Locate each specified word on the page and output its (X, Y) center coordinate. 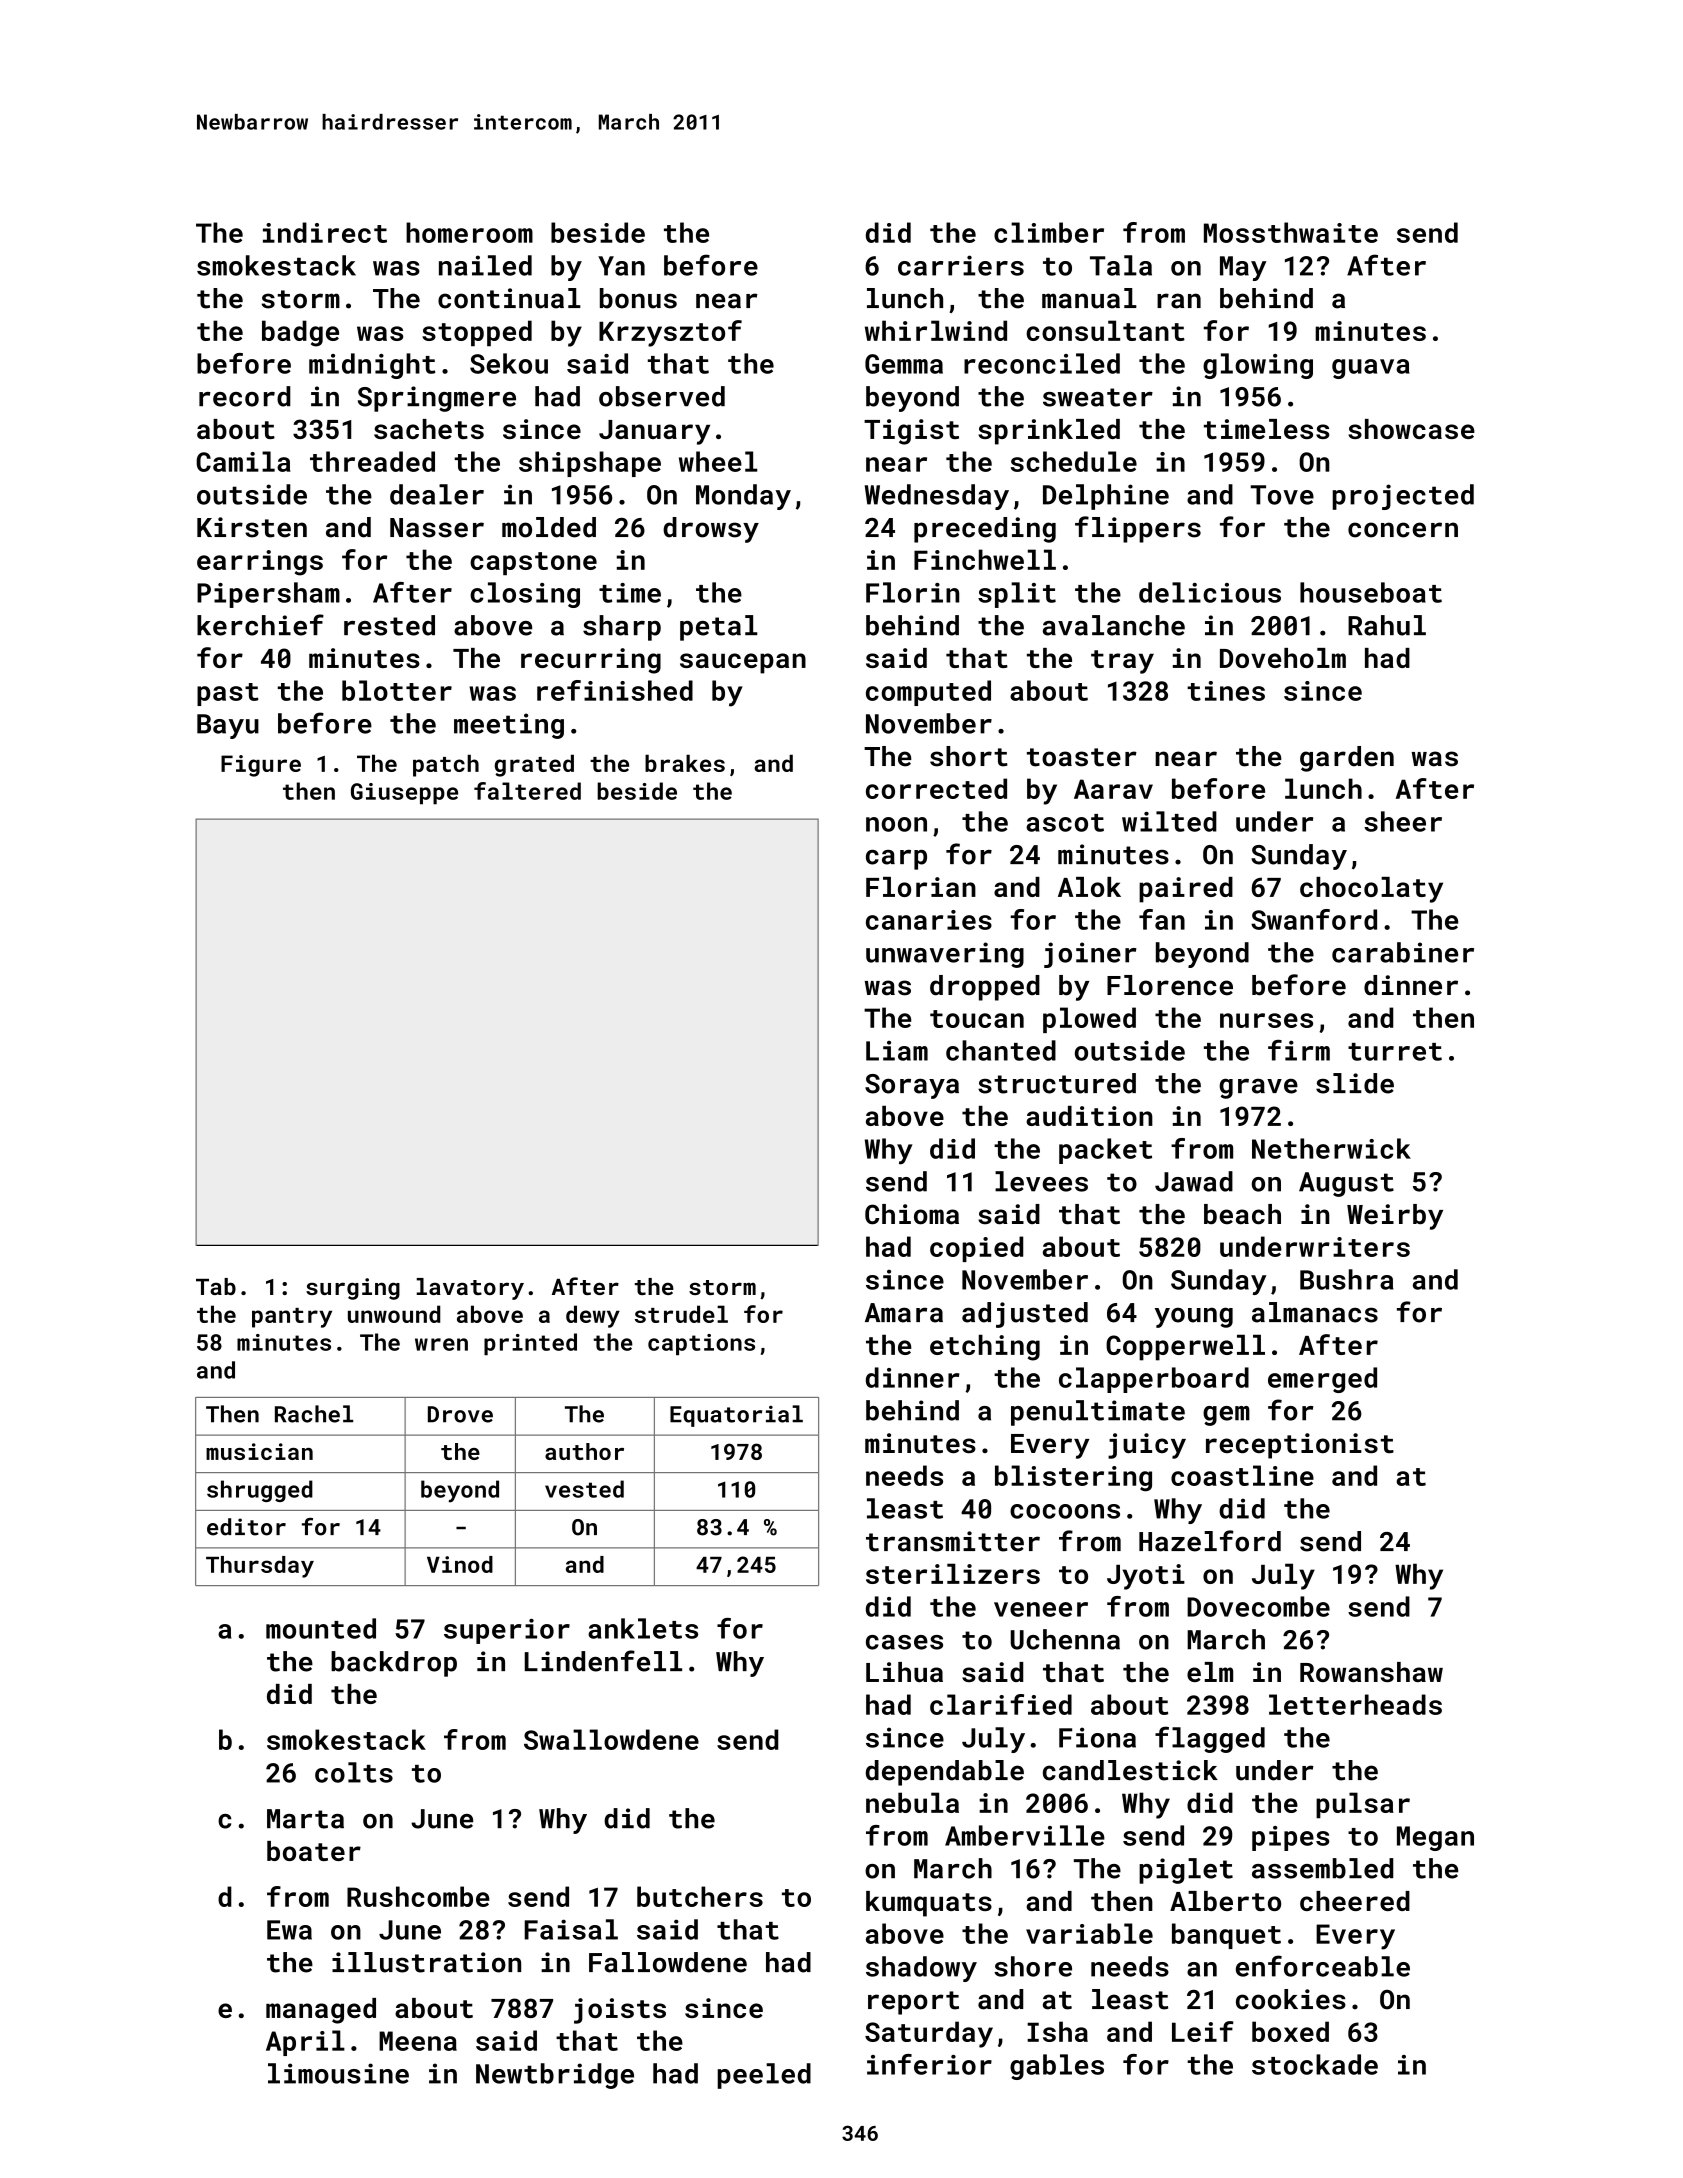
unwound (394, 1314)
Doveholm (1283, 658)
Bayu (228, 726)
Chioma (912, 1214)
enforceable (1323, 1966)
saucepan (743, 663)
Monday (743, 497)
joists (620, 2011)
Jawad (1194, 1181)
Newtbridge (555, 2076)
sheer (1403, 821)
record (245, 396)
